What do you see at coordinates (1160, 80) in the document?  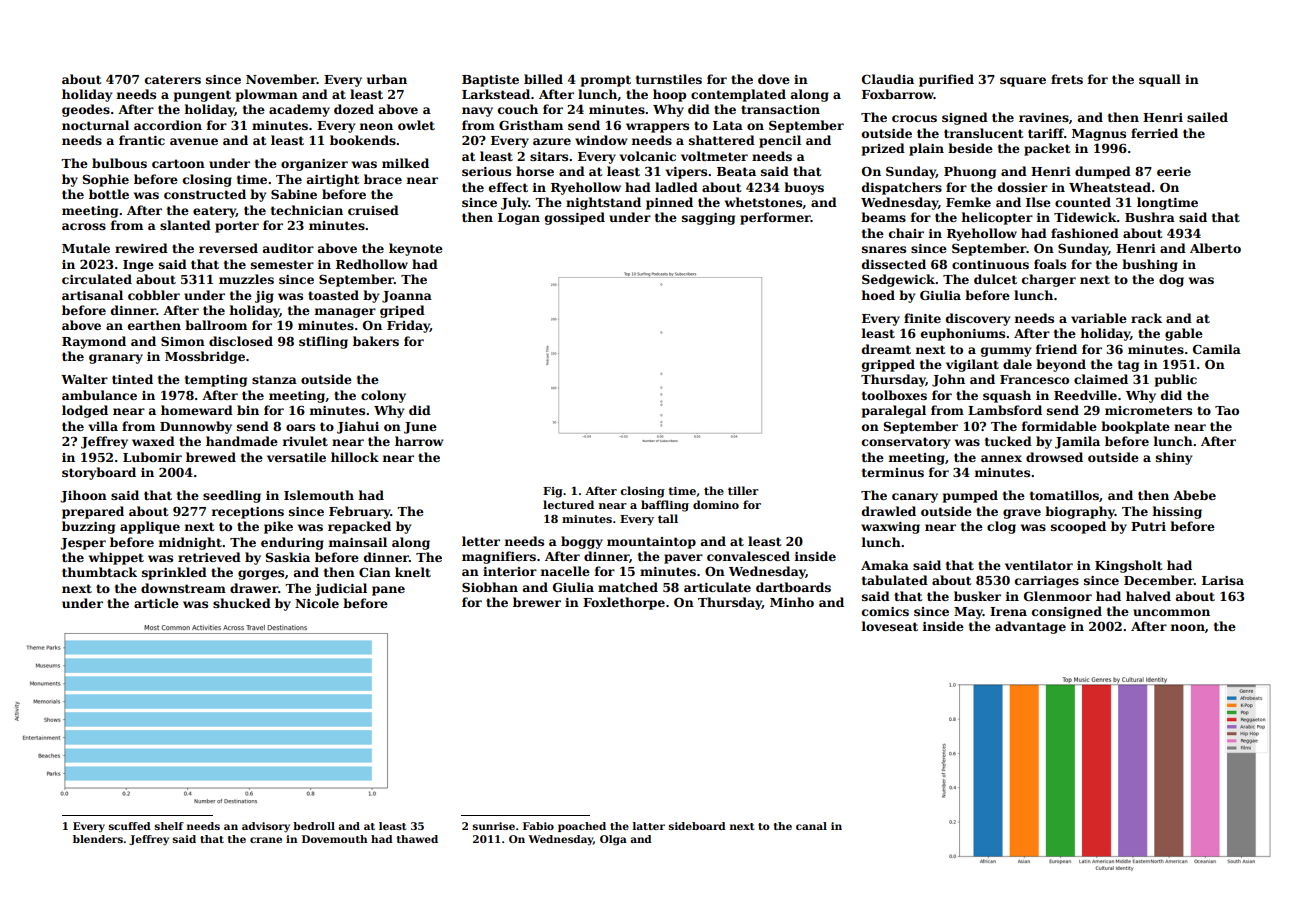 I see `squall` at bounding box center [1160, 80].
